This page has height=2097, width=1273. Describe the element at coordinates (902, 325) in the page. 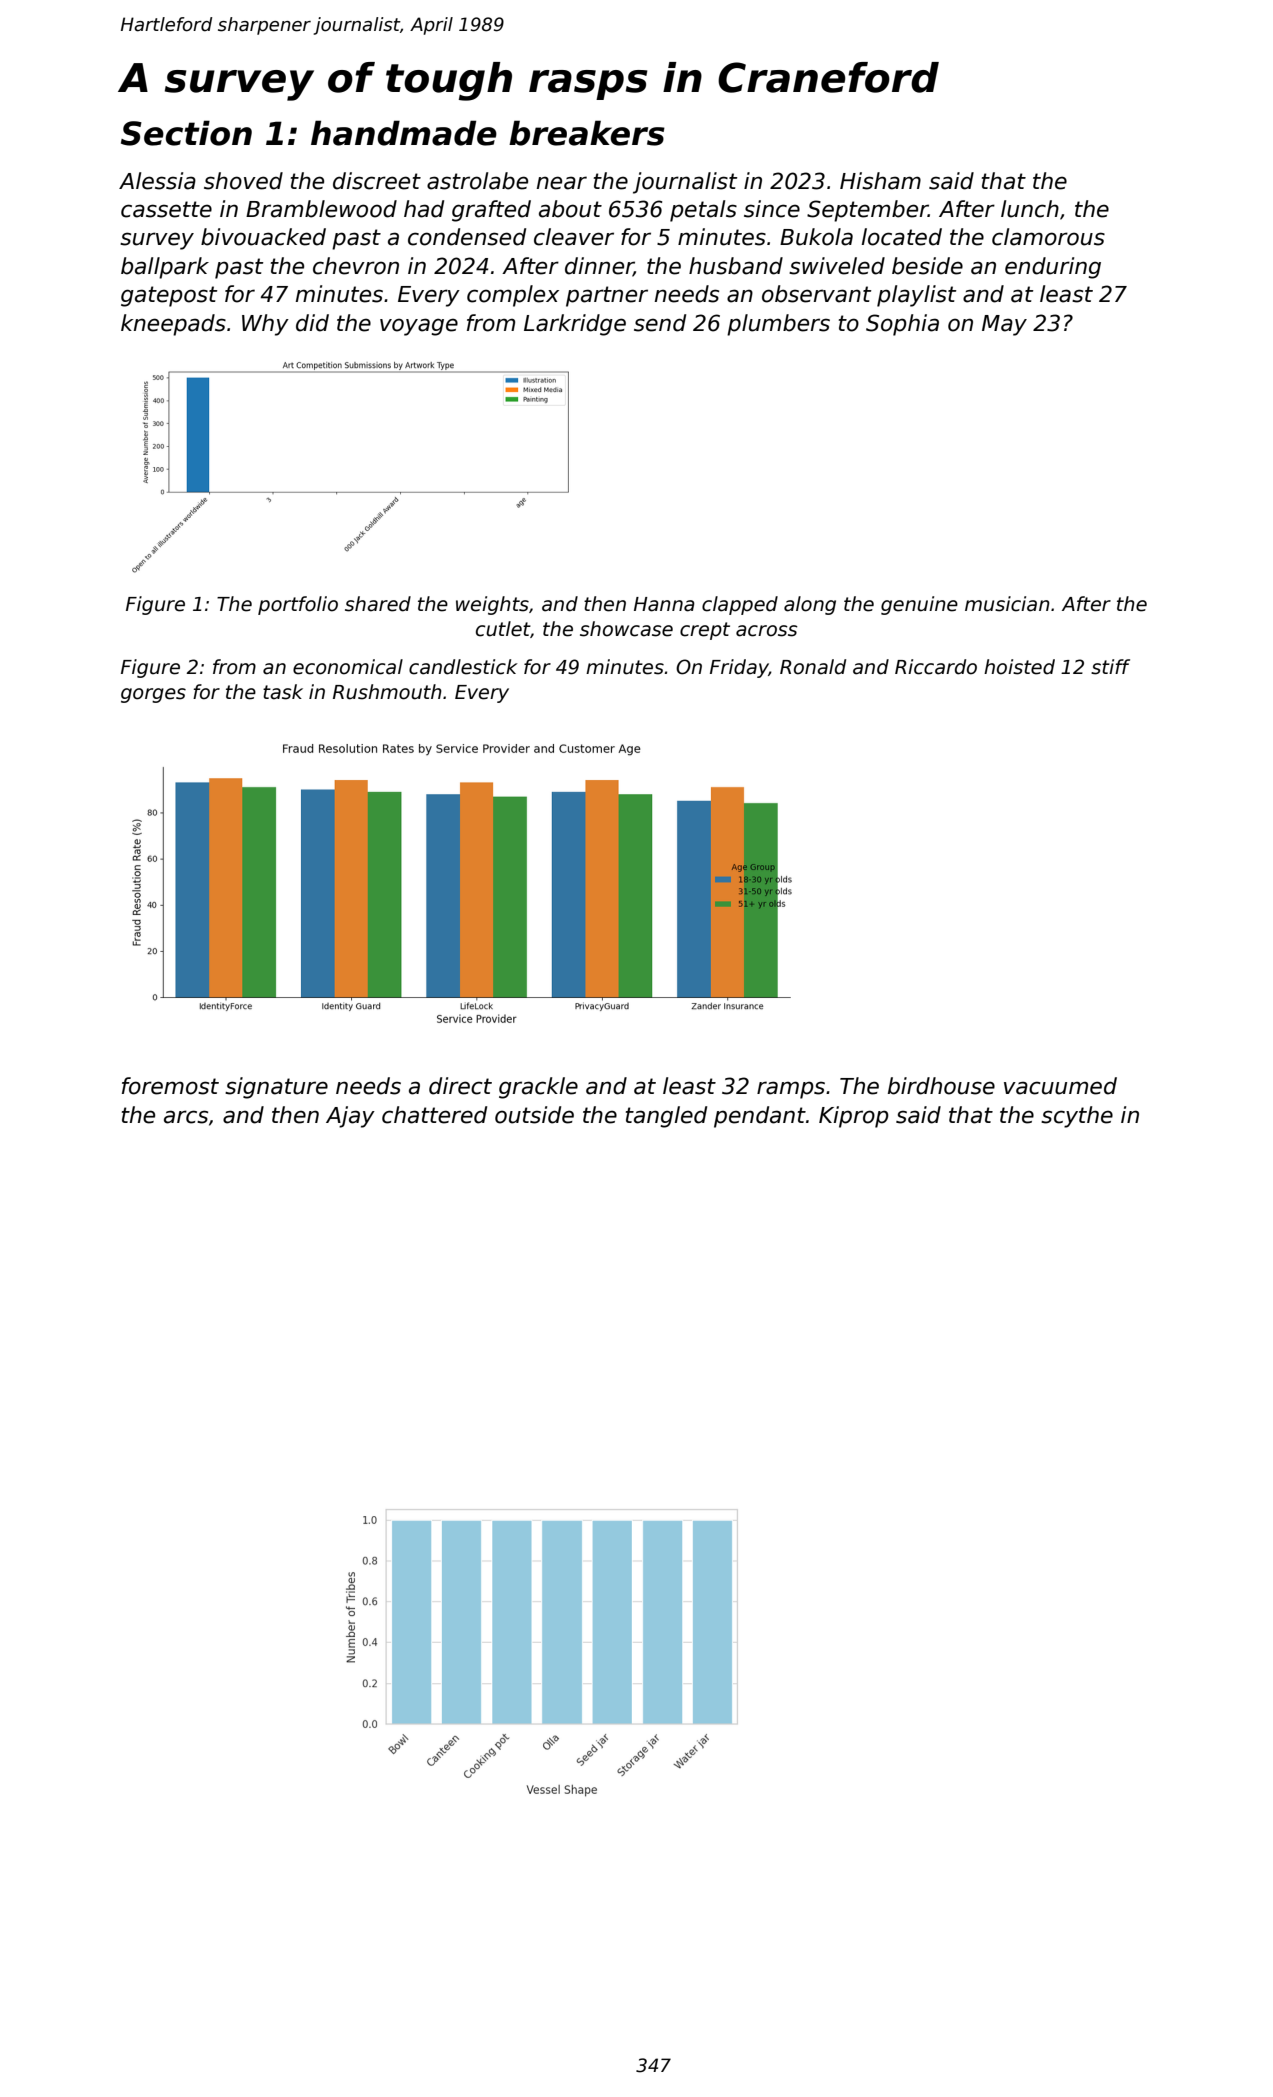

I see `Sophia` at that location.
